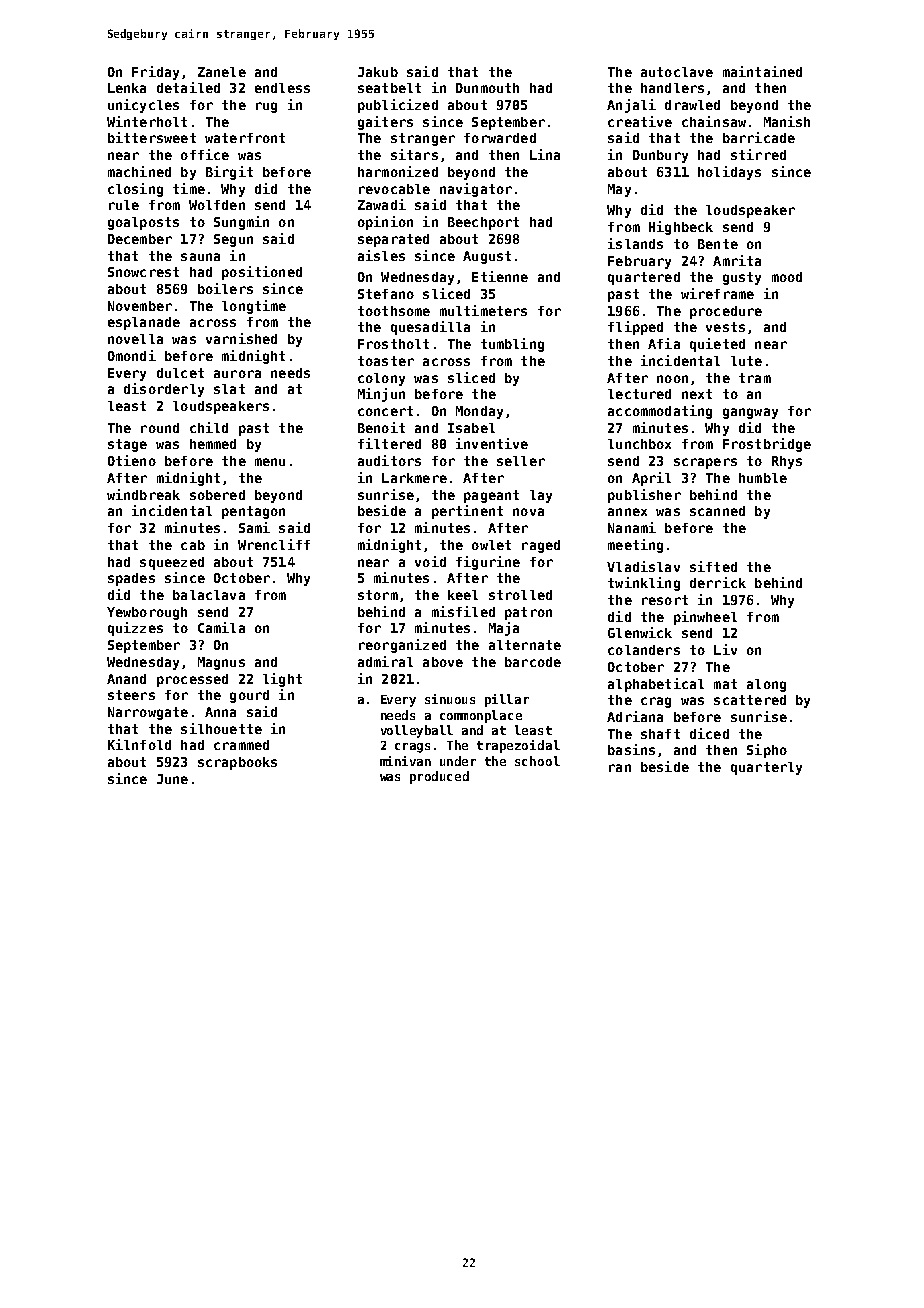 The image size is (924, 1308). What do you see at coordinates (241, 223) in the page?
I see `Sungmin` at bounding box center [241, 223].
